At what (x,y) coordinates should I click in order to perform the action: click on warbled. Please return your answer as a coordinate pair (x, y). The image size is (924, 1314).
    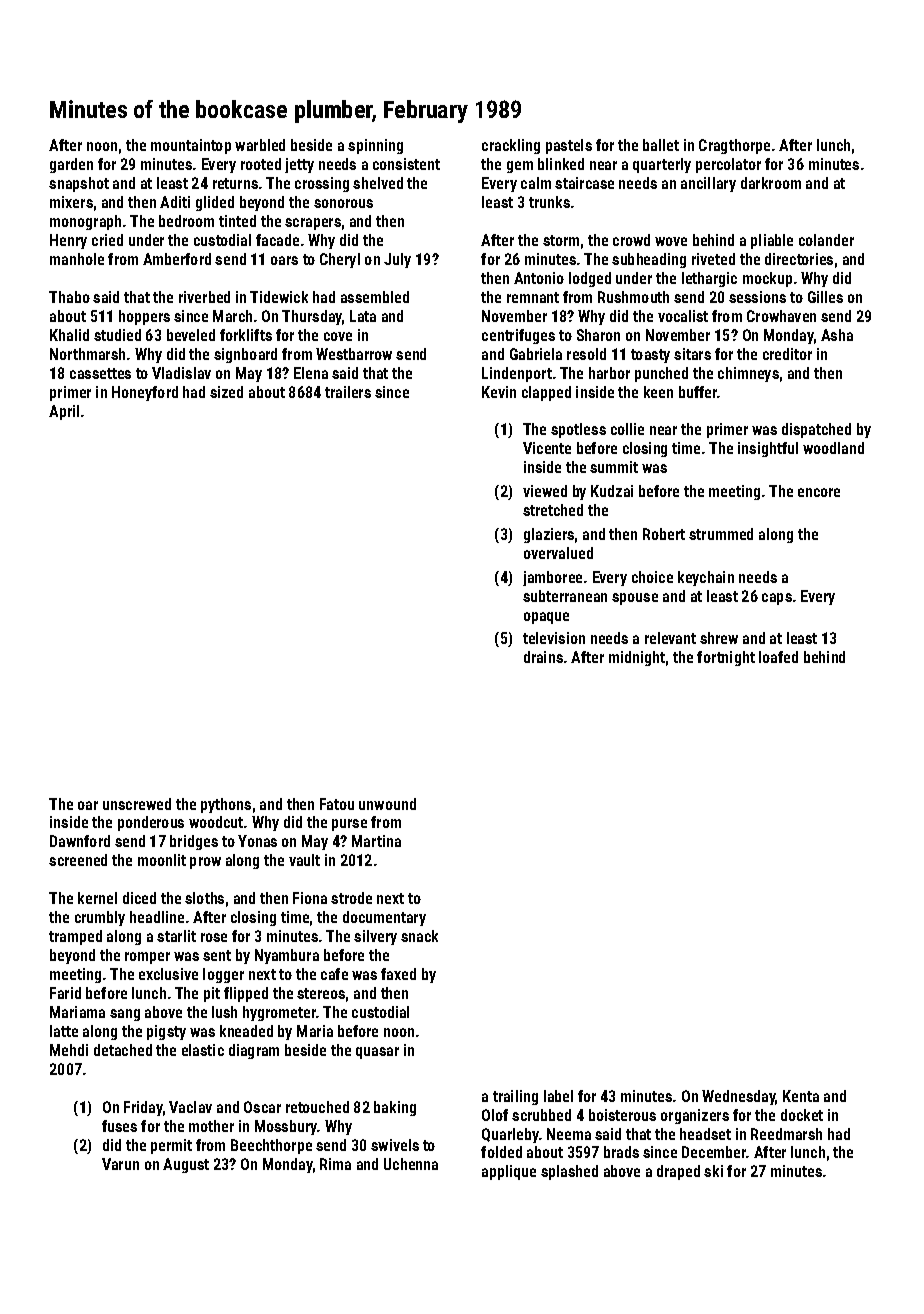
    Looking at the image, I should click on (260, 145).
